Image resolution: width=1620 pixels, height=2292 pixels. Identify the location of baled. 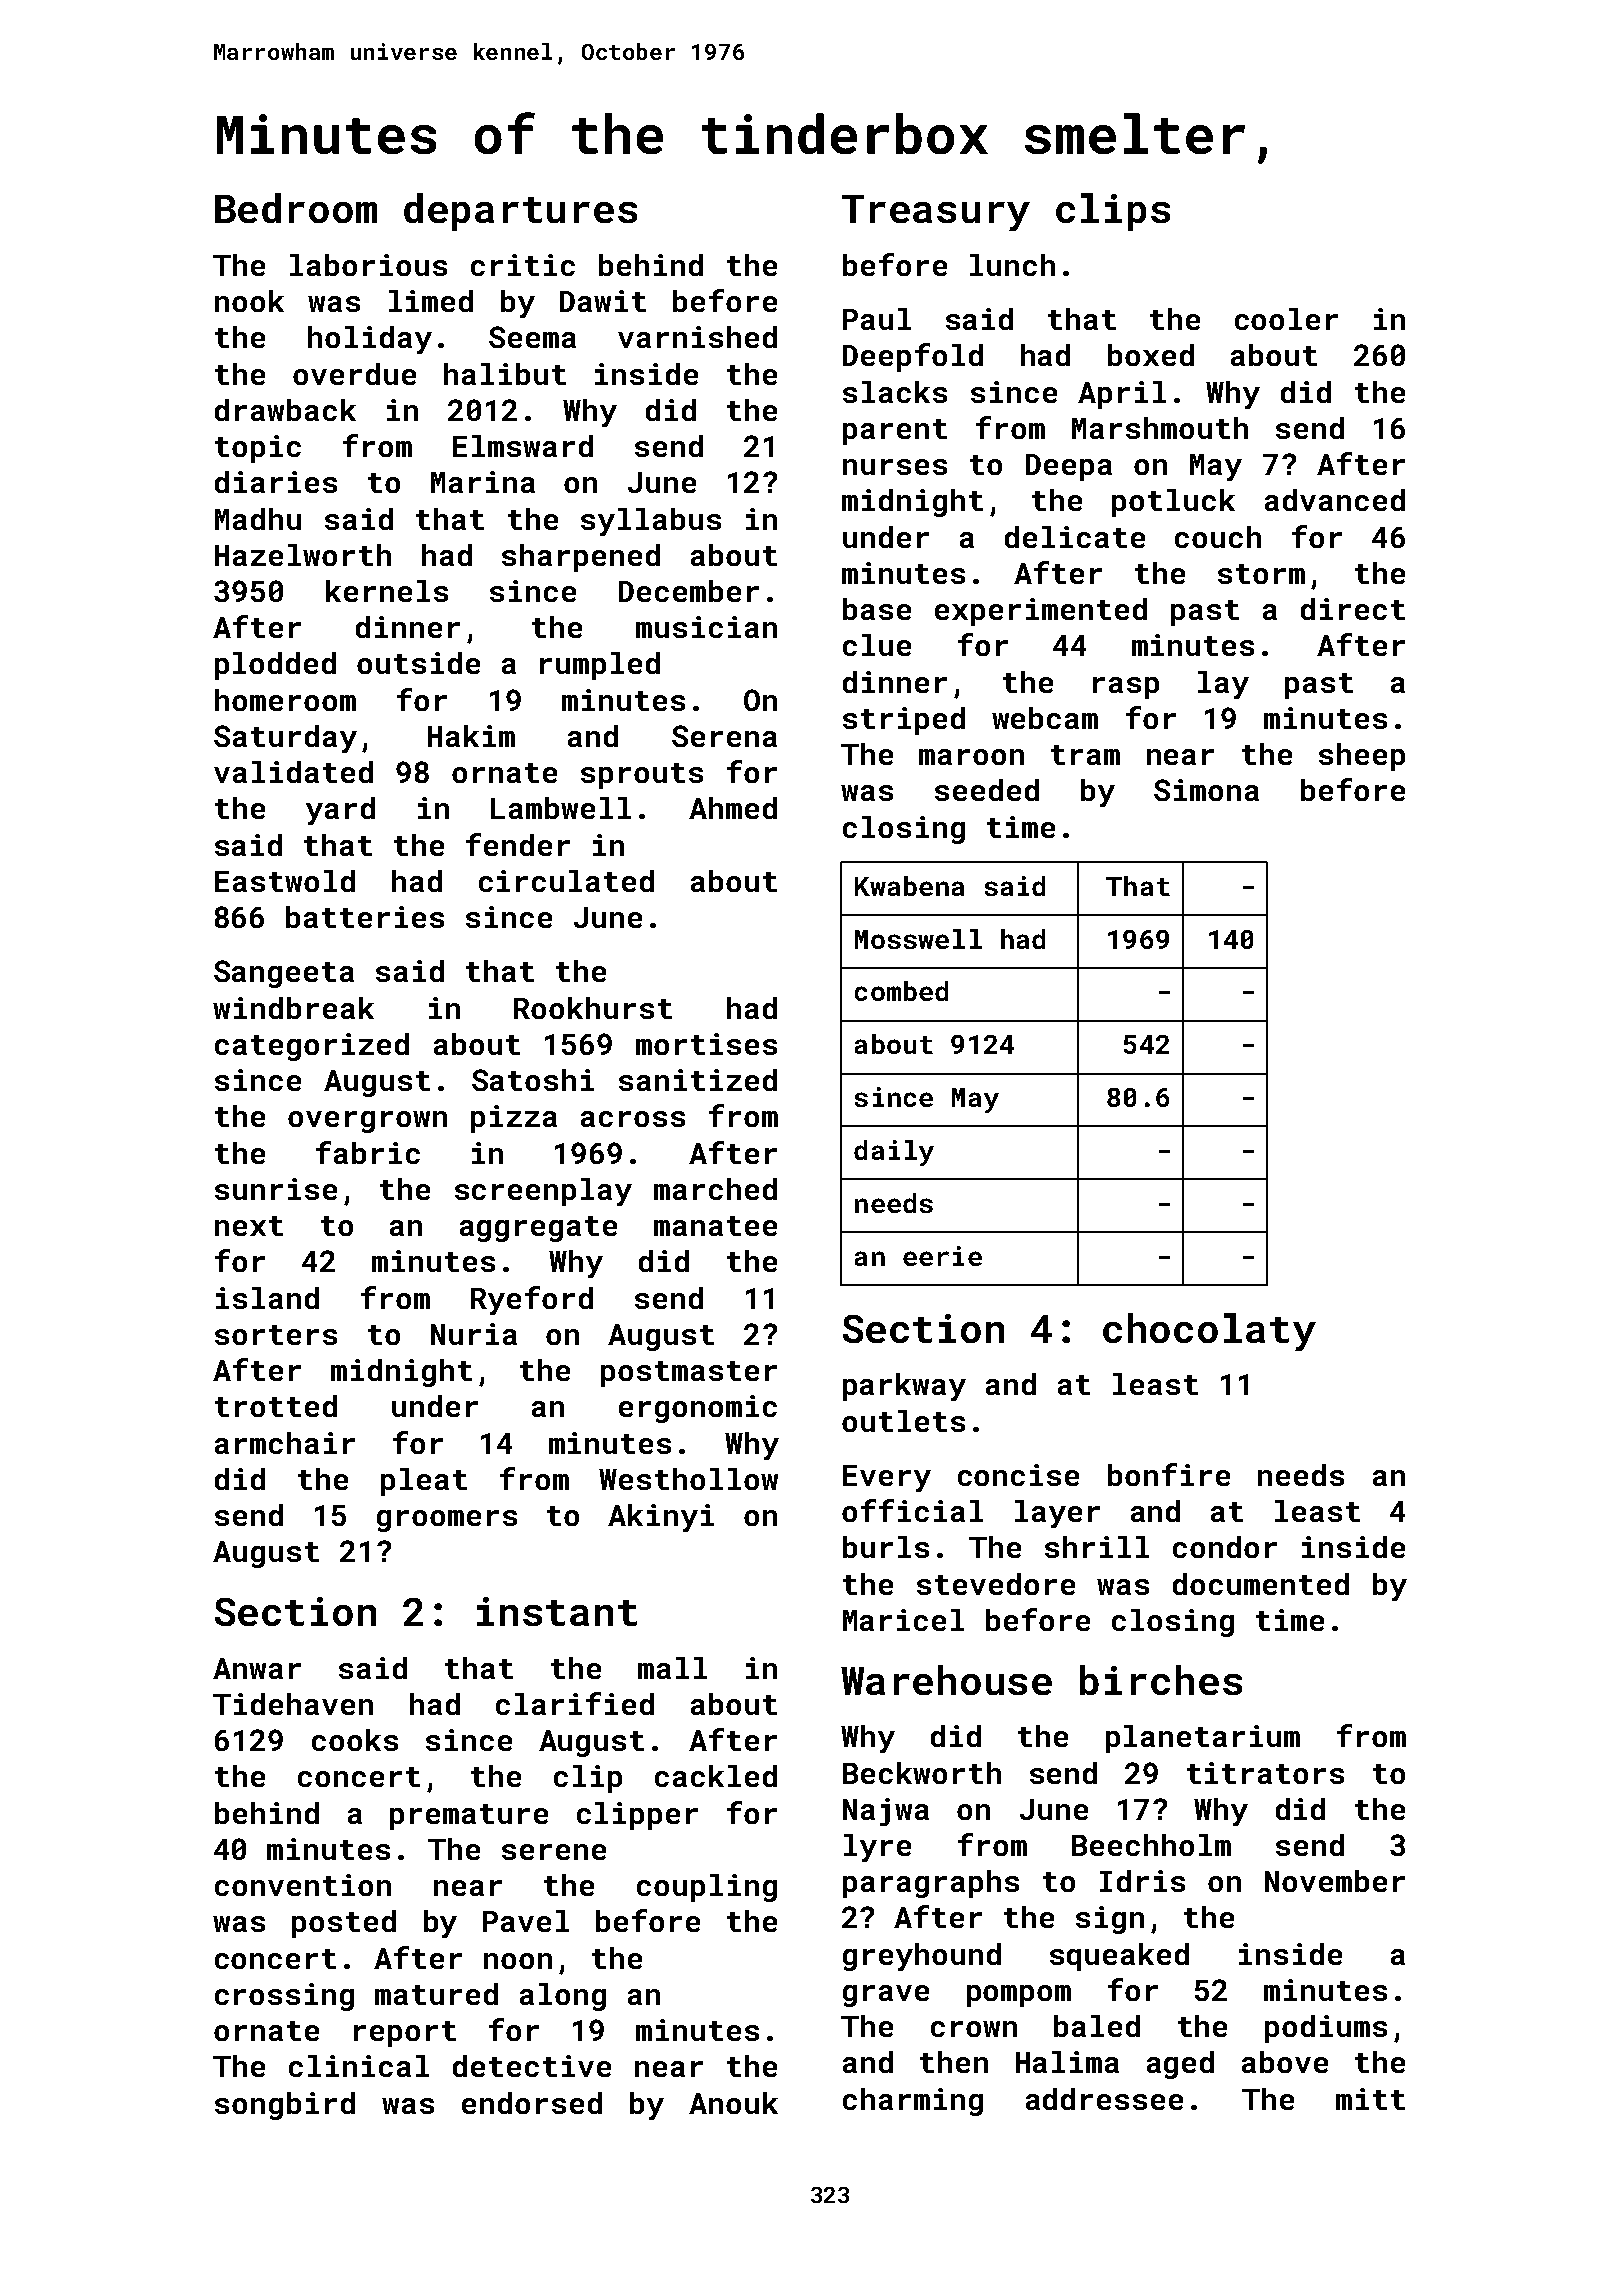
(1097, 2026).
